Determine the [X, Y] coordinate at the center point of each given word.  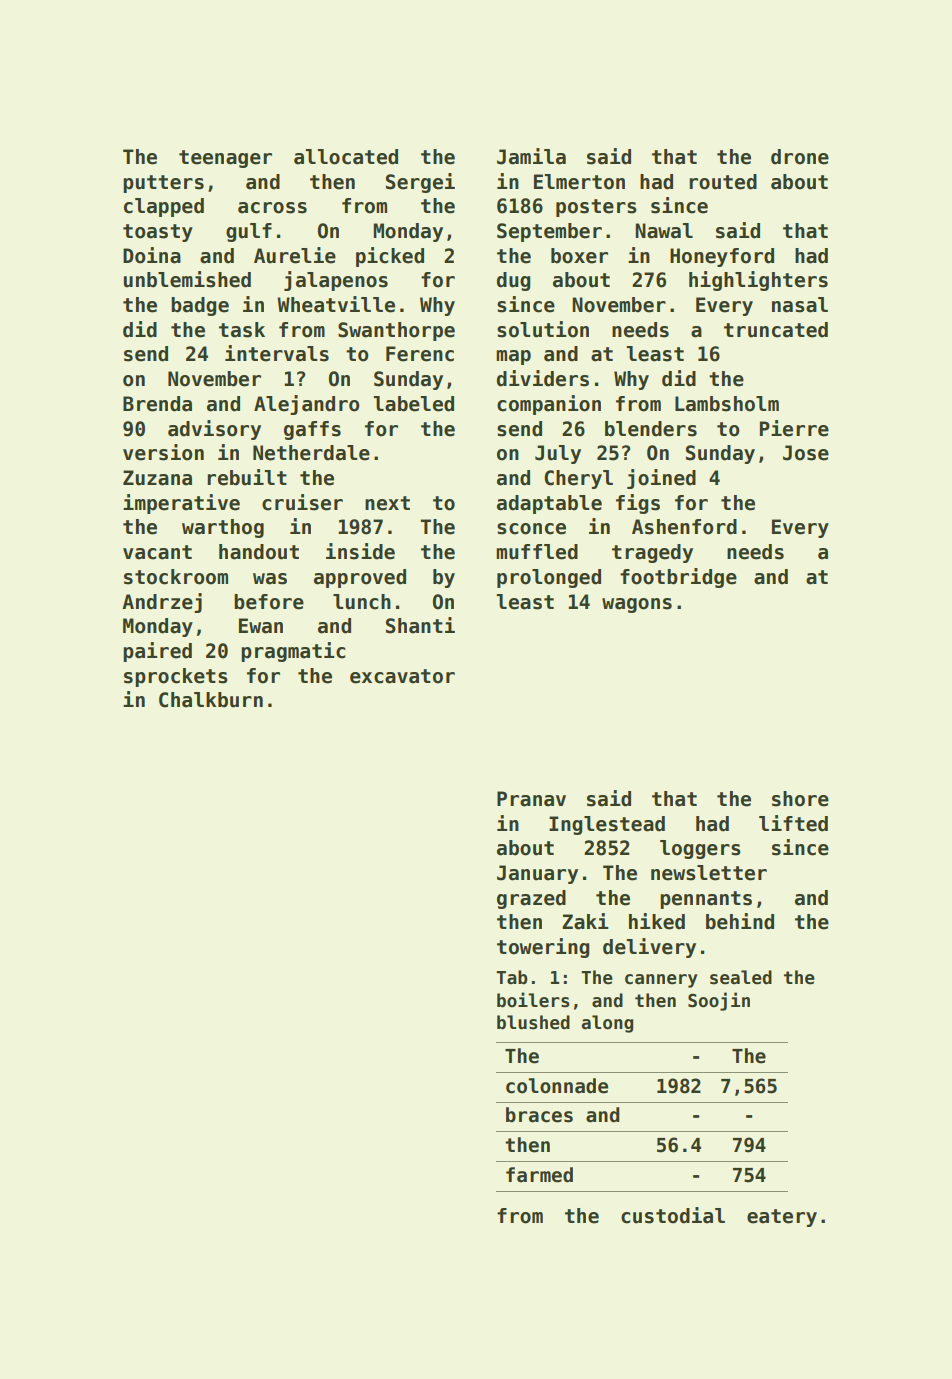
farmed [539, 1175]
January [537, 874]
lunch [362, 602]
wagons [637, 605]
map [513, 357]
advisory [214, 430]
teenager [225, 159]
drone [800, 157]
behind [740, 921]
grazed [531, 899]
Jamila [531, 156]
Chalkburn [211, 700]
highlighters [758, 281]
